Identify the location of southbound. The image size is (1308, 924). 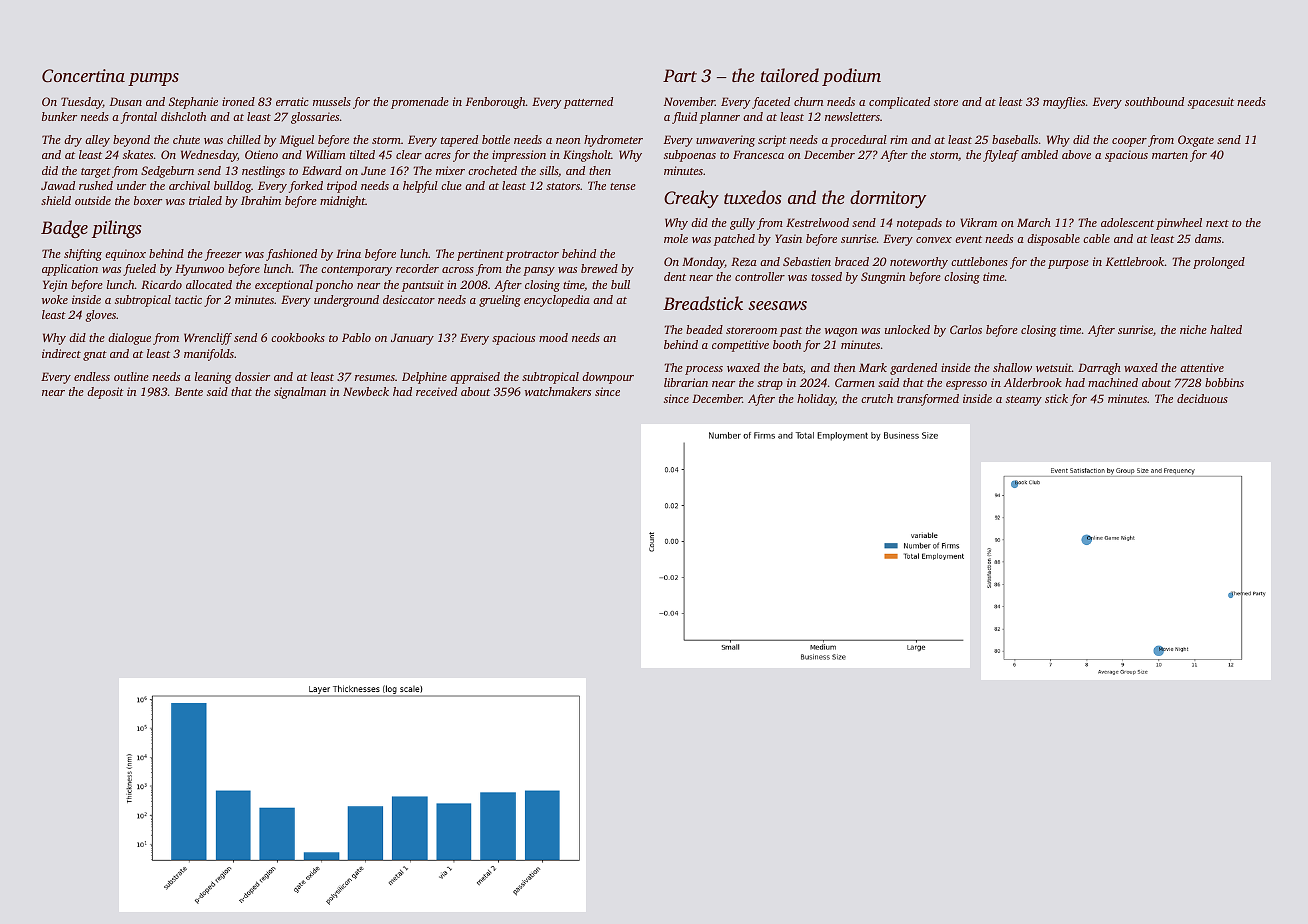
(1154, 101).
